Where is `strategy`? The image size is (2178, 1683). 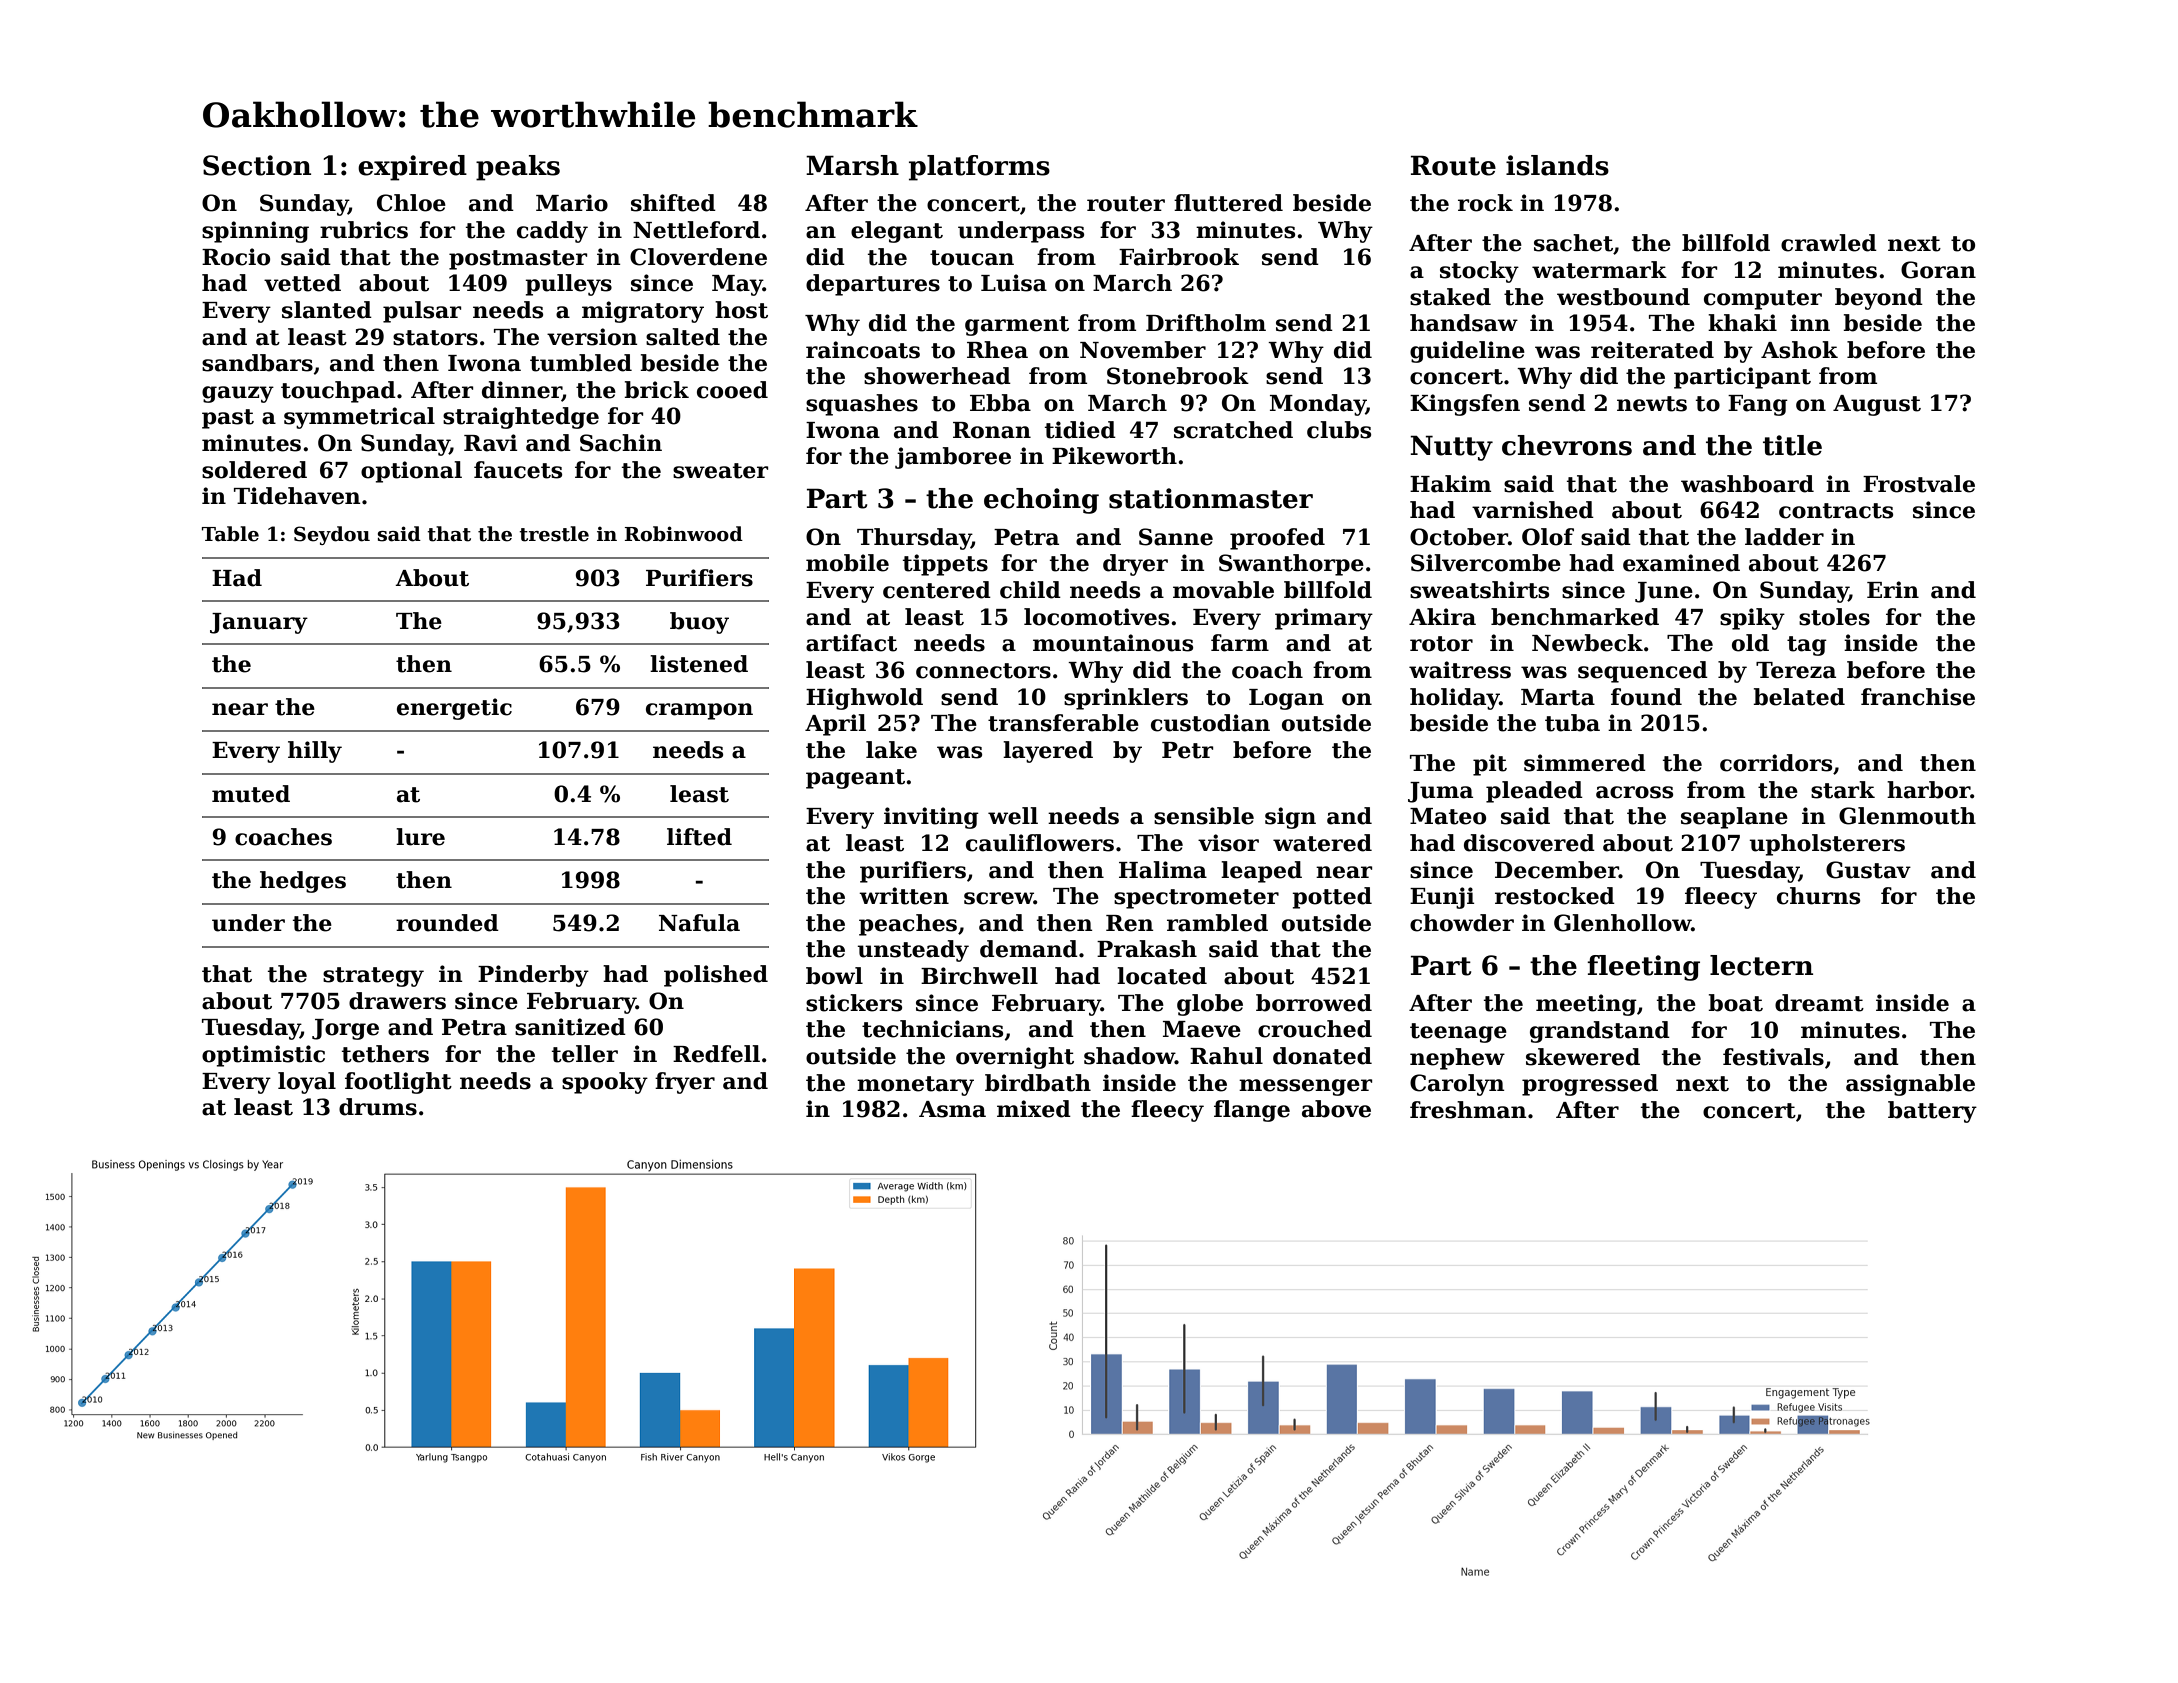
strategy is located at coordinates (373, 977).
